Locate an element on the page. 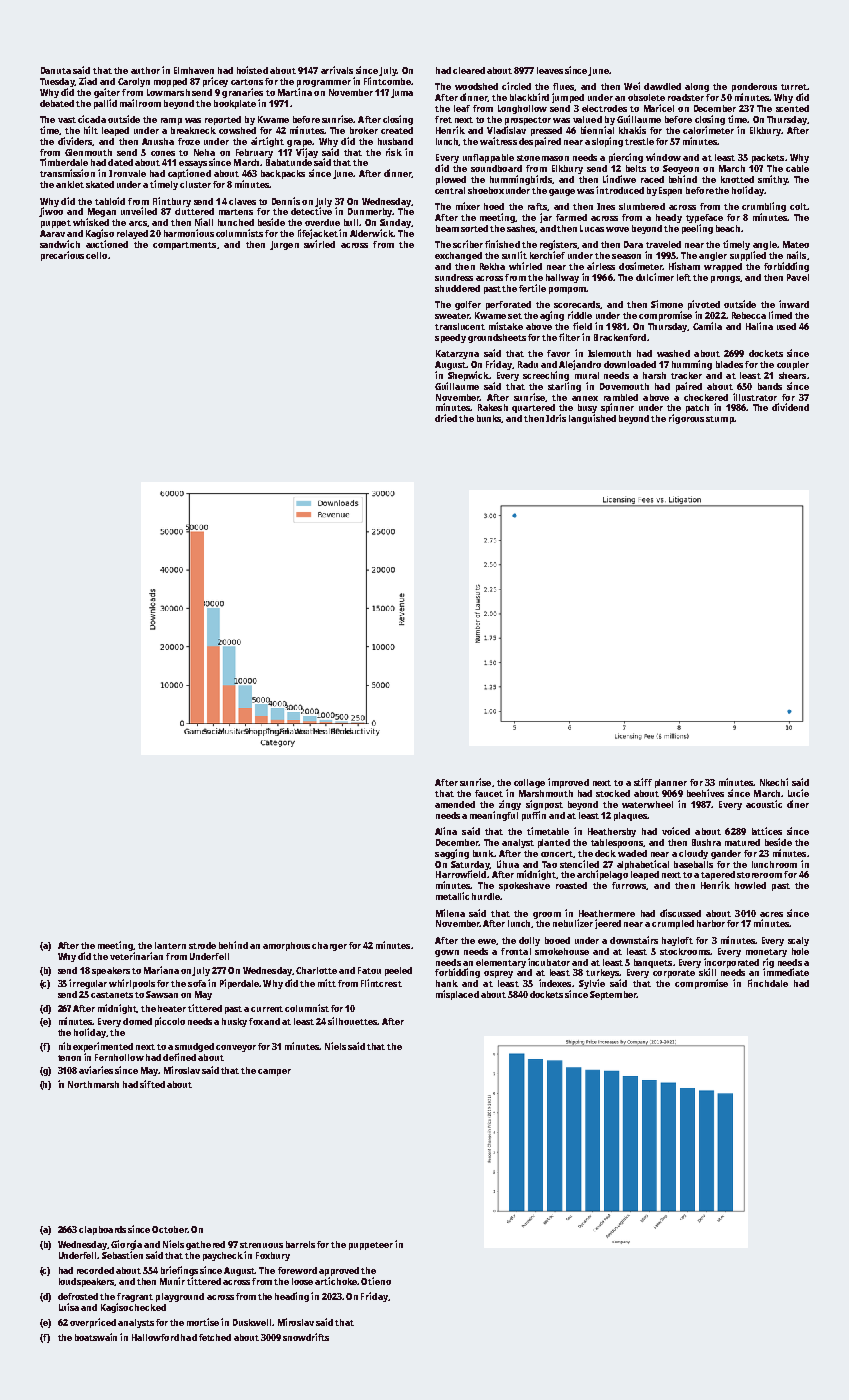 The image size is (849, 1400). camper is located at coordinates (274, 1072).
